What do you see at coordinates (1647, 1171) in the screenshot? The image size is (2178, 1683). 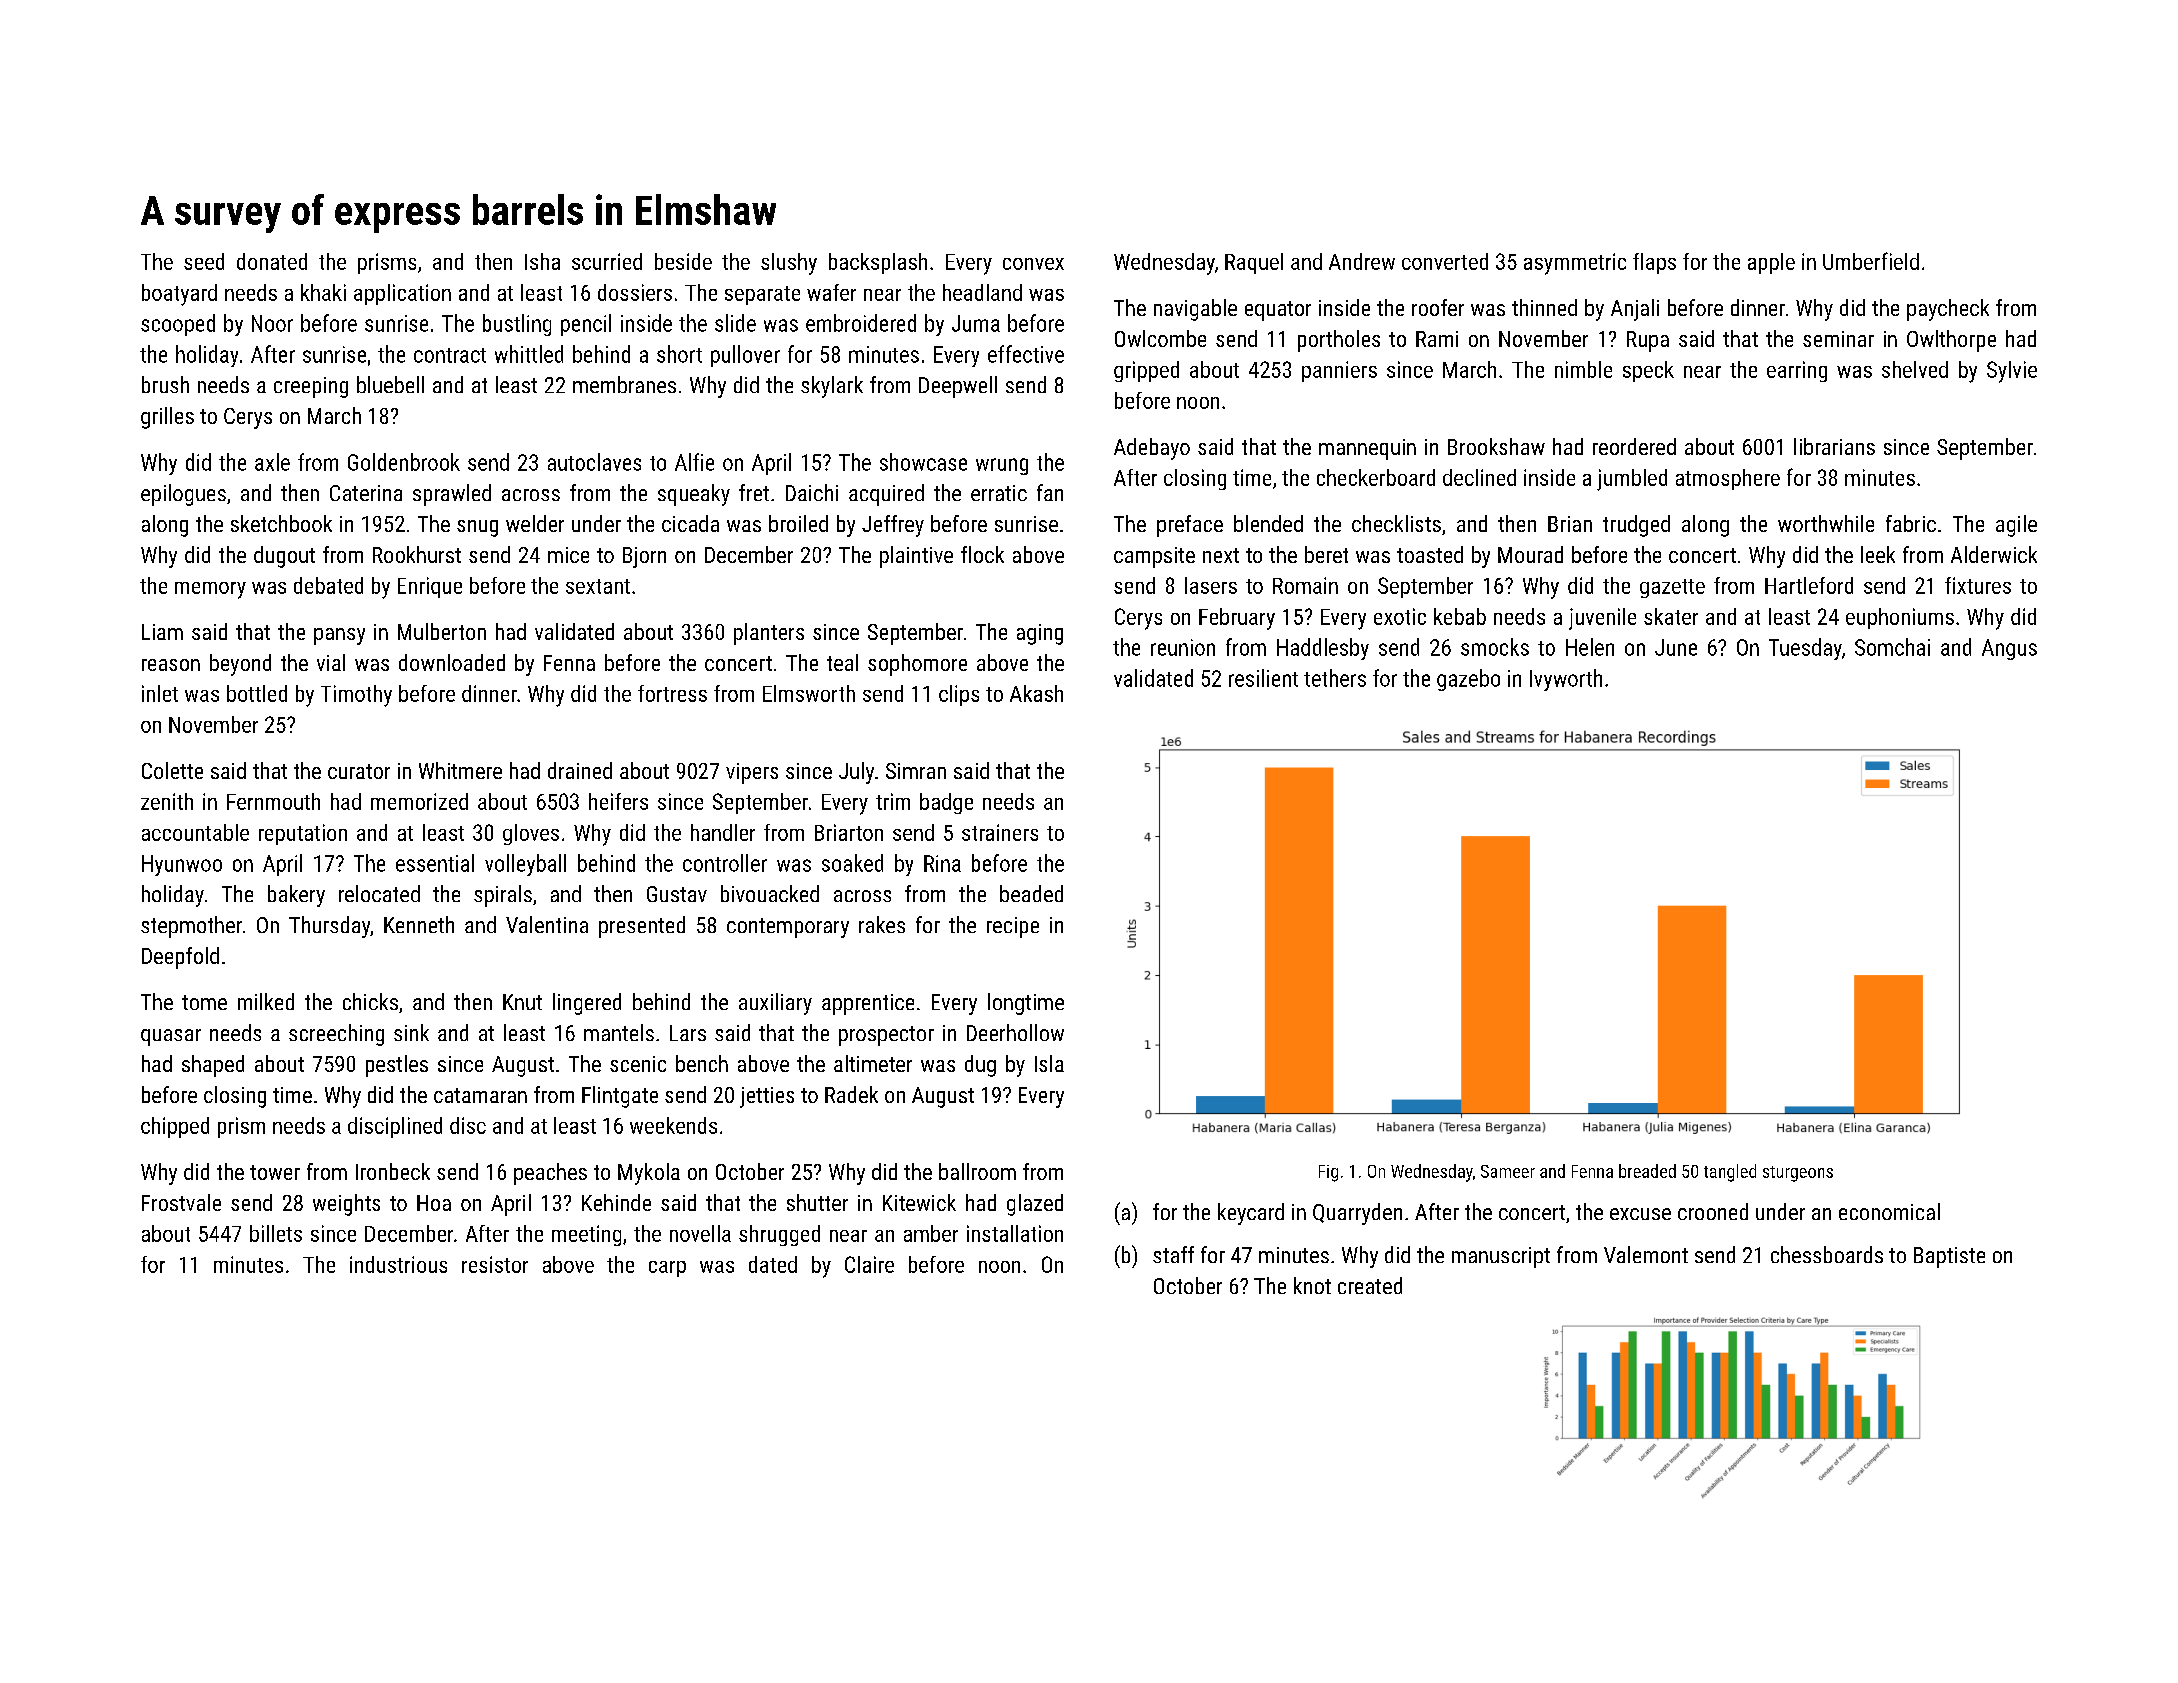 I see `breaded` at bounding box center [1647, 1171].
